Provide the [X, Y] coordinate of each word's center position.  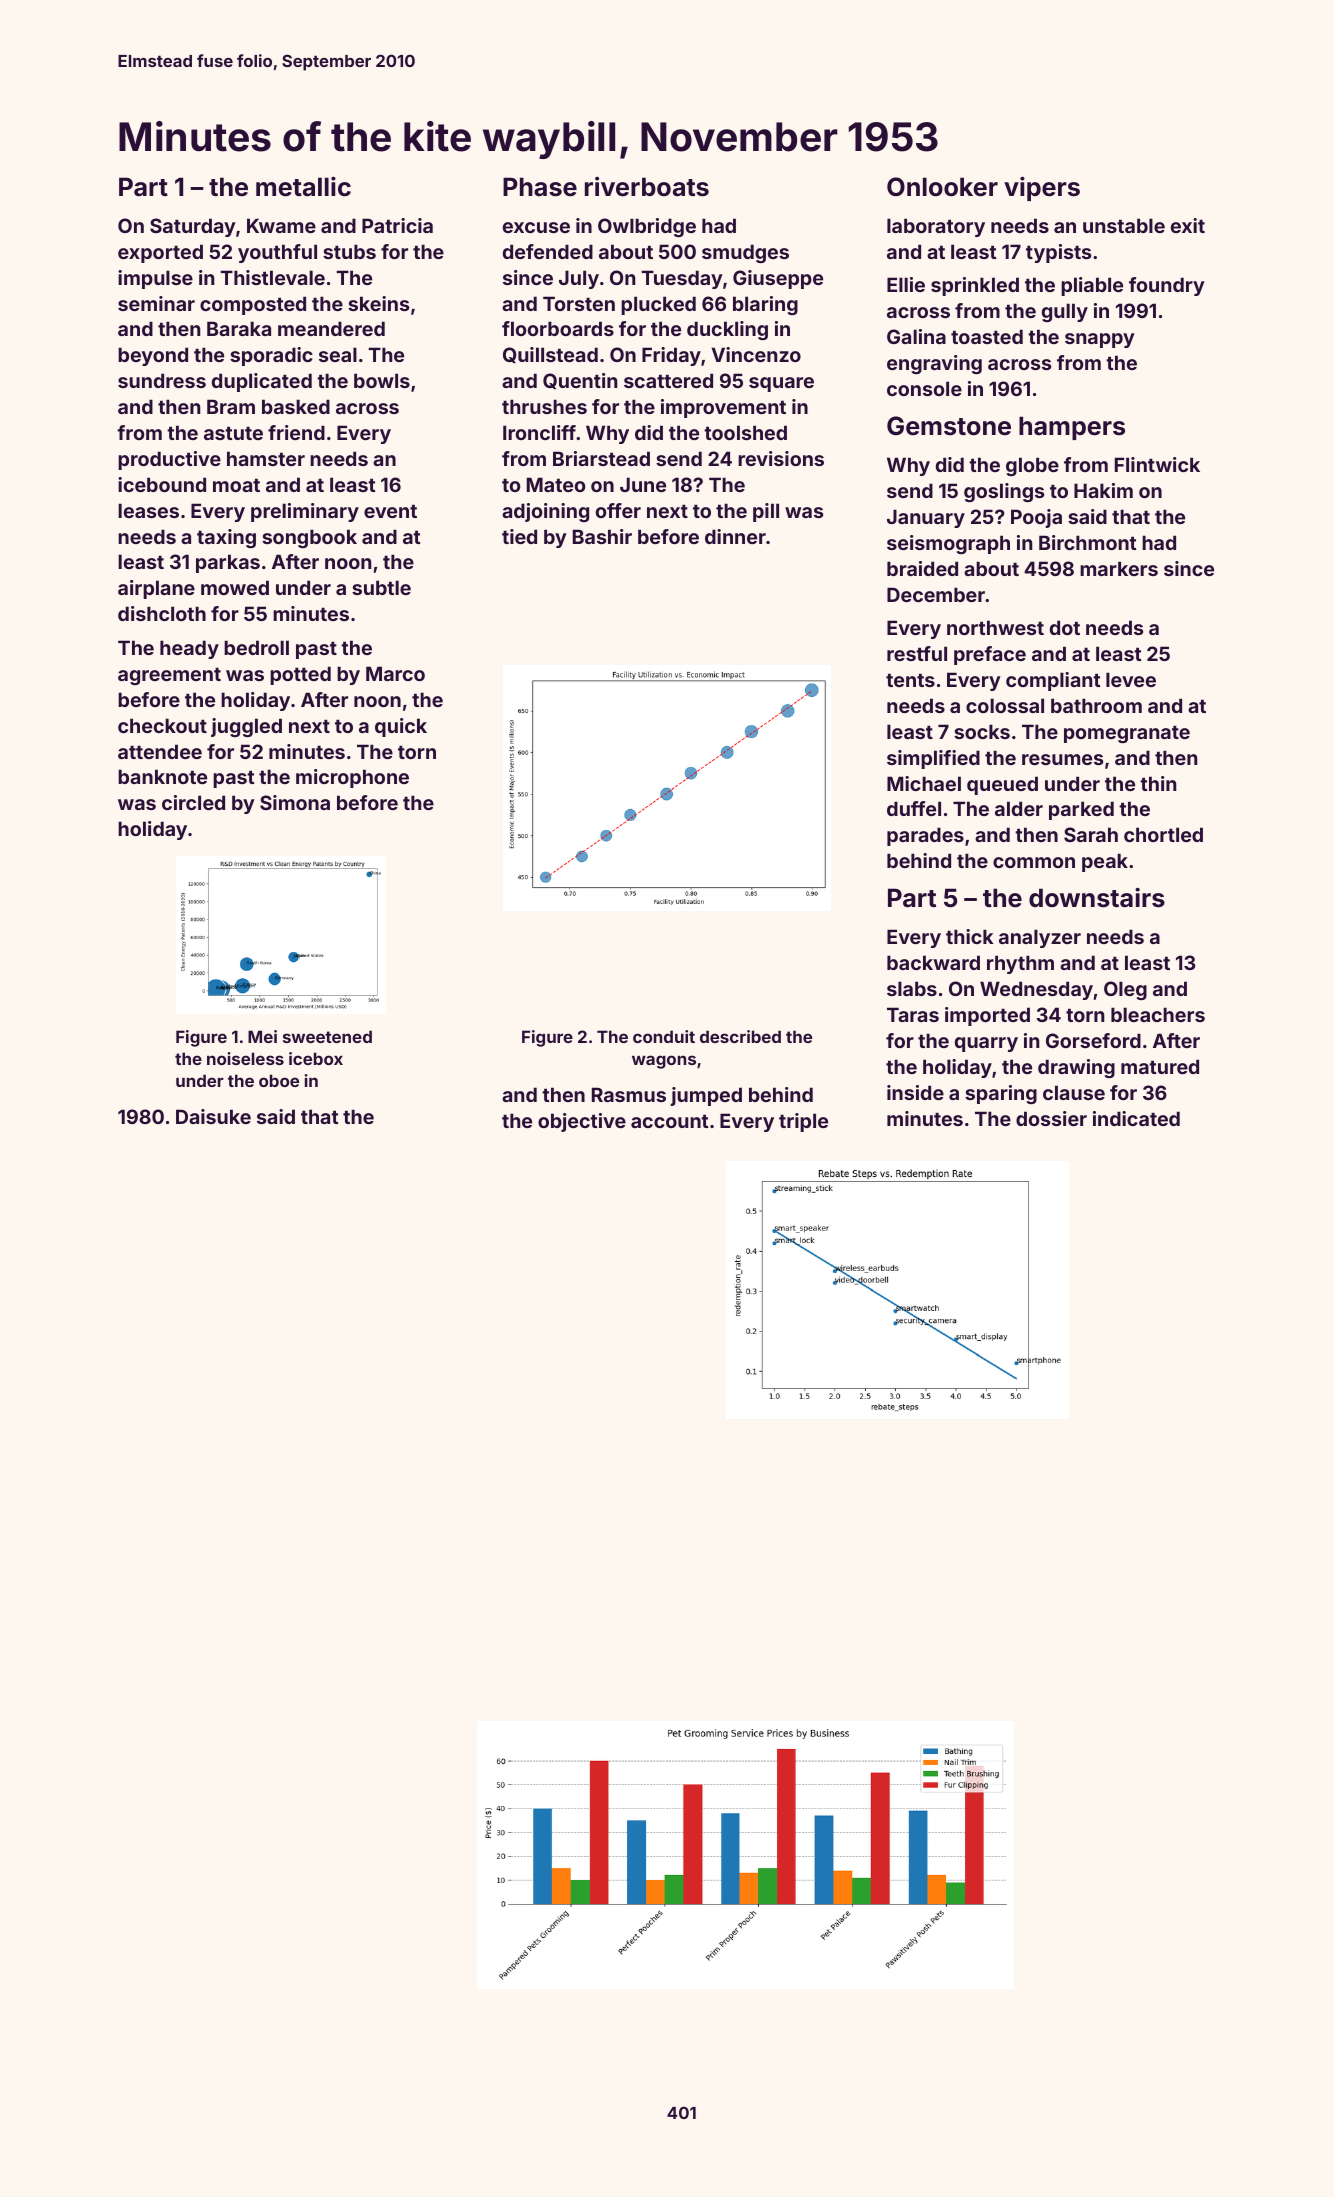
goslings [1004, 492]
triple [803, 1122]
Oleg [1125, 990]
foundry [1167, 286]
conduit [664, 1036]
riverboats [647, 187]
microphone [352, 778]
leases [148, 510]
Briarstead [601, 458]
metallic [303, 187]
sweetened [327, 1036]
